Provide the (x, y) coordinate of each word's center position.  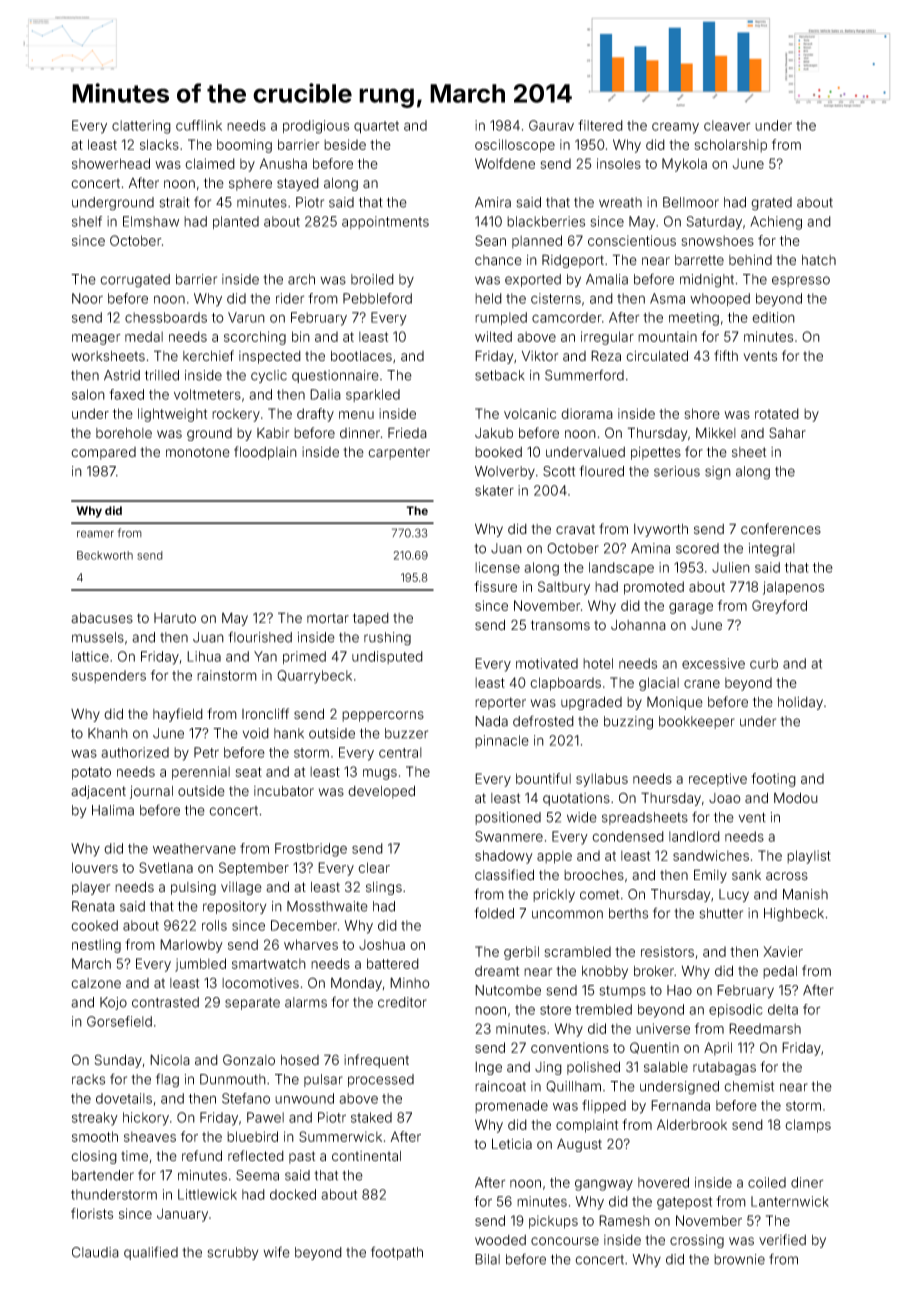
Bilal (487, 1259)
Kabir (273, 433)
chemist (749, 1086)
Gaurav (551, 125)
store (555, 1010)
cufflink (199, 125)
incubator (284, 791)
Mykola (684, 165)
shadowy (504, 857)
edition (773, 317)
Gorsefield (119, 1021)
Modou (796, 798)
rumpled (501, 318)
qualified (151, 1253)
